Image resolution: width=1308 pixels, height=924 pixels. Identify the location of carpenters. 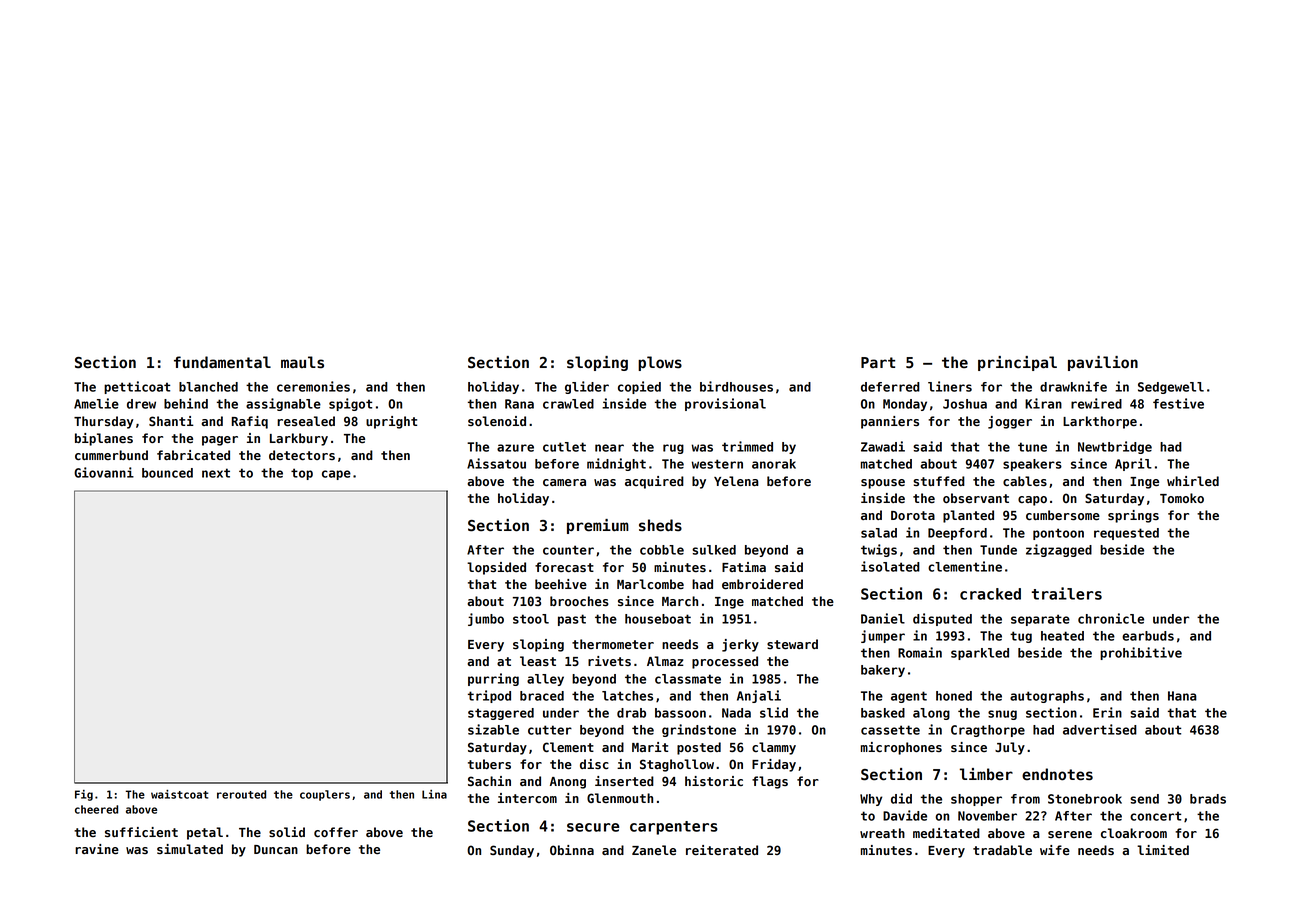
(674, 828).
